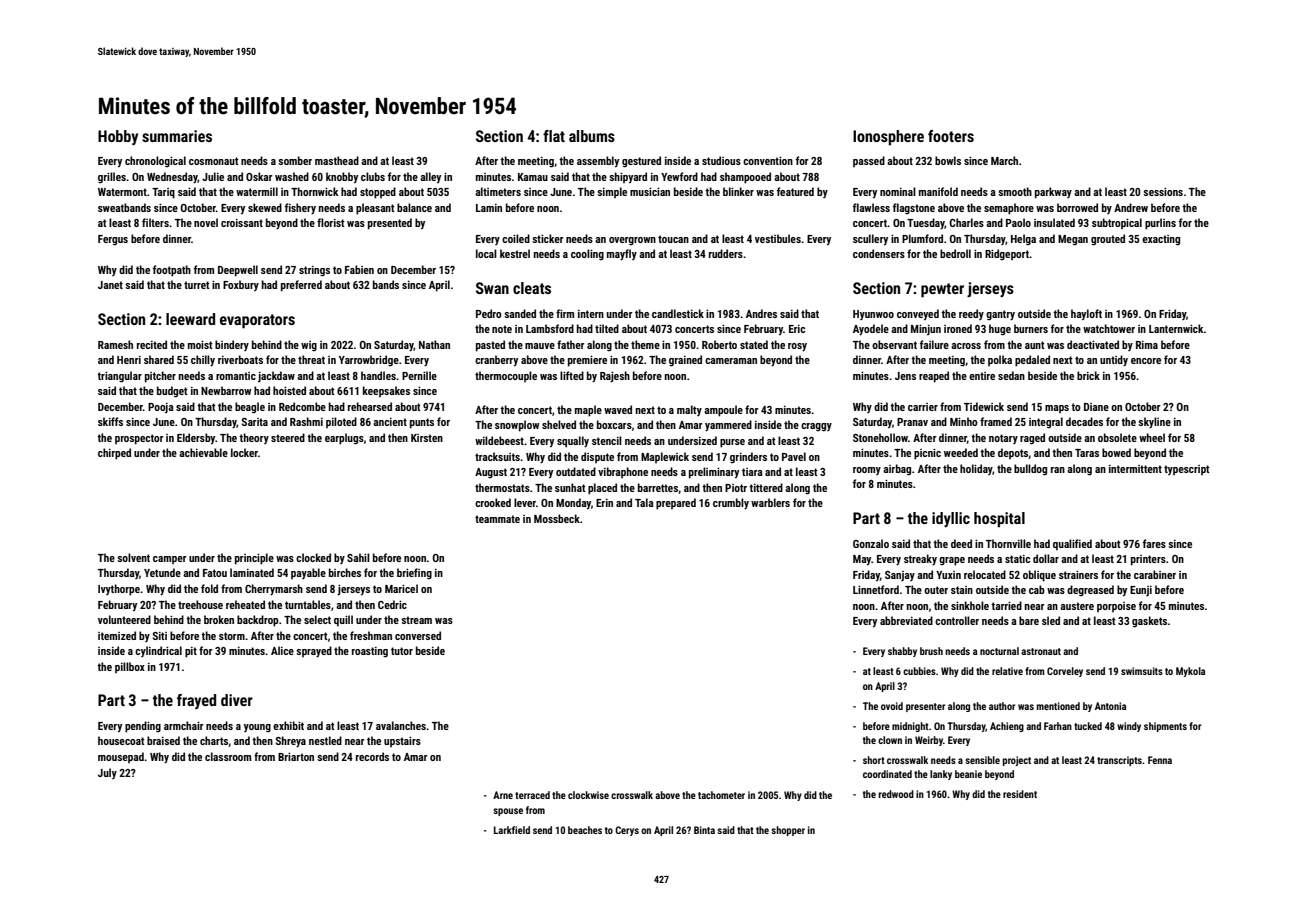 This screenshot has width=1308, height=924. What do you see at coordinates (337, 160) in the screenshot?
I see `masthead` at bounding box center [337, 160].
